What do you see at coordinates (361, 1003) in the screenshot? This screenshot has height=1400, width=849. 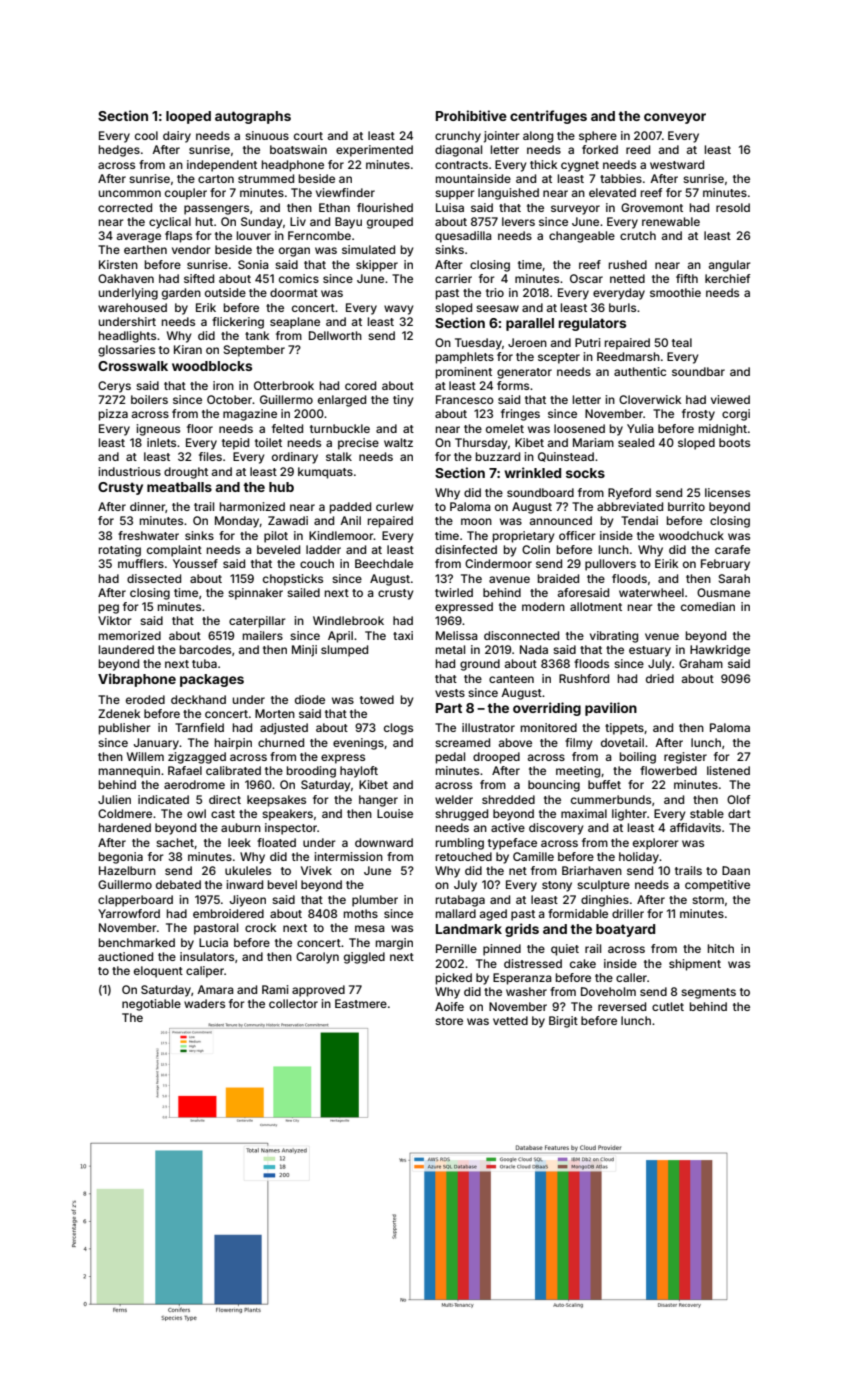 I see `Eastmere` at bounding box center [361, 1003].
